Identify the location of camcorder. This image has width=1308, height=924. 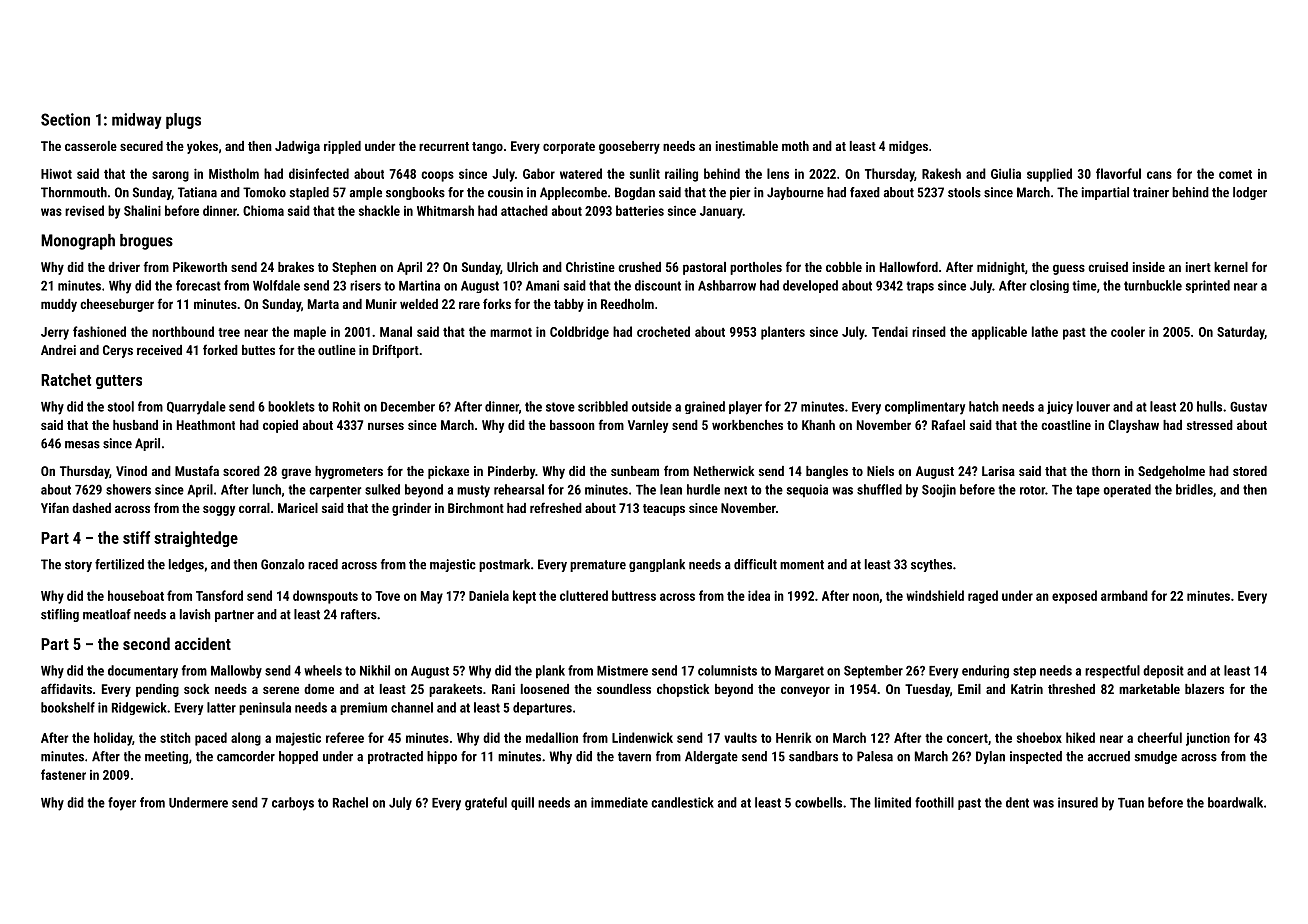
(246, 756).
